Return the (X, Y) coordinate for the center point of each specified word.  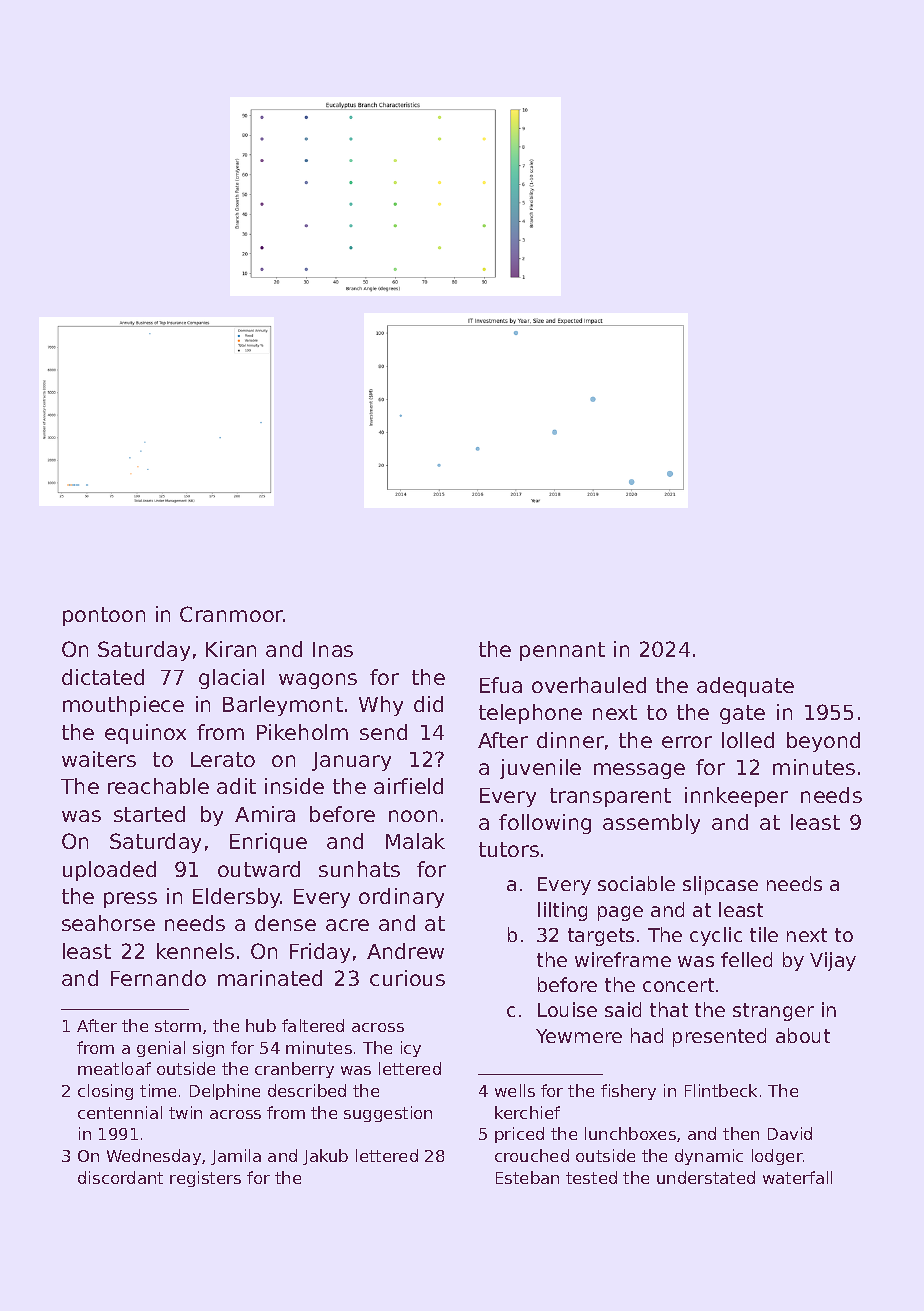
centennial (120, 1112)
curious (407, 978)
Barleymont (283, 706)
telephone (530, 714)
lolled (748, 740)
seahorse (108, 923)
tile (764, 934)
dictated (103, 677)
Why (381, 706)
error (687, 742)
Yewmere (579, 1036)
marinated (270, 978)
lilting (562, 911)
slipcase (720, 885)
